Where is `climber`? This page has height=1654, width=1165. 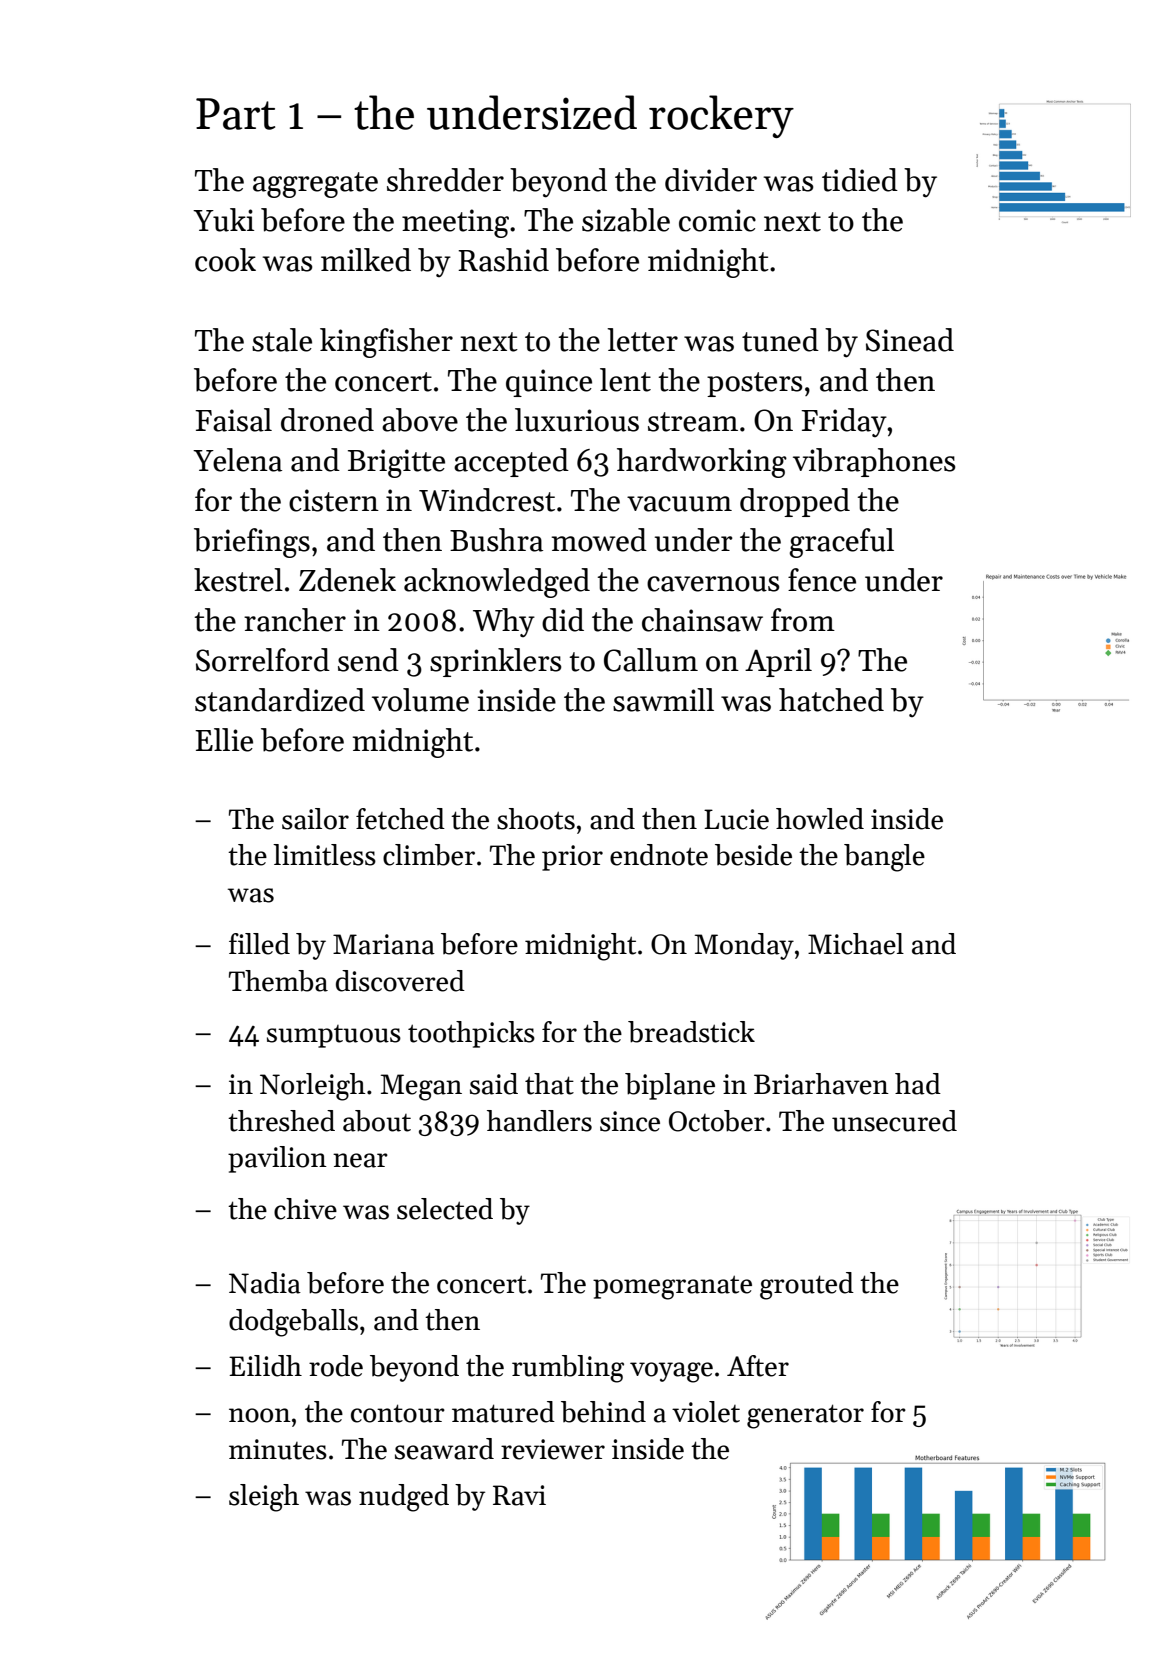
climber is located at coordinates (429, 855).
